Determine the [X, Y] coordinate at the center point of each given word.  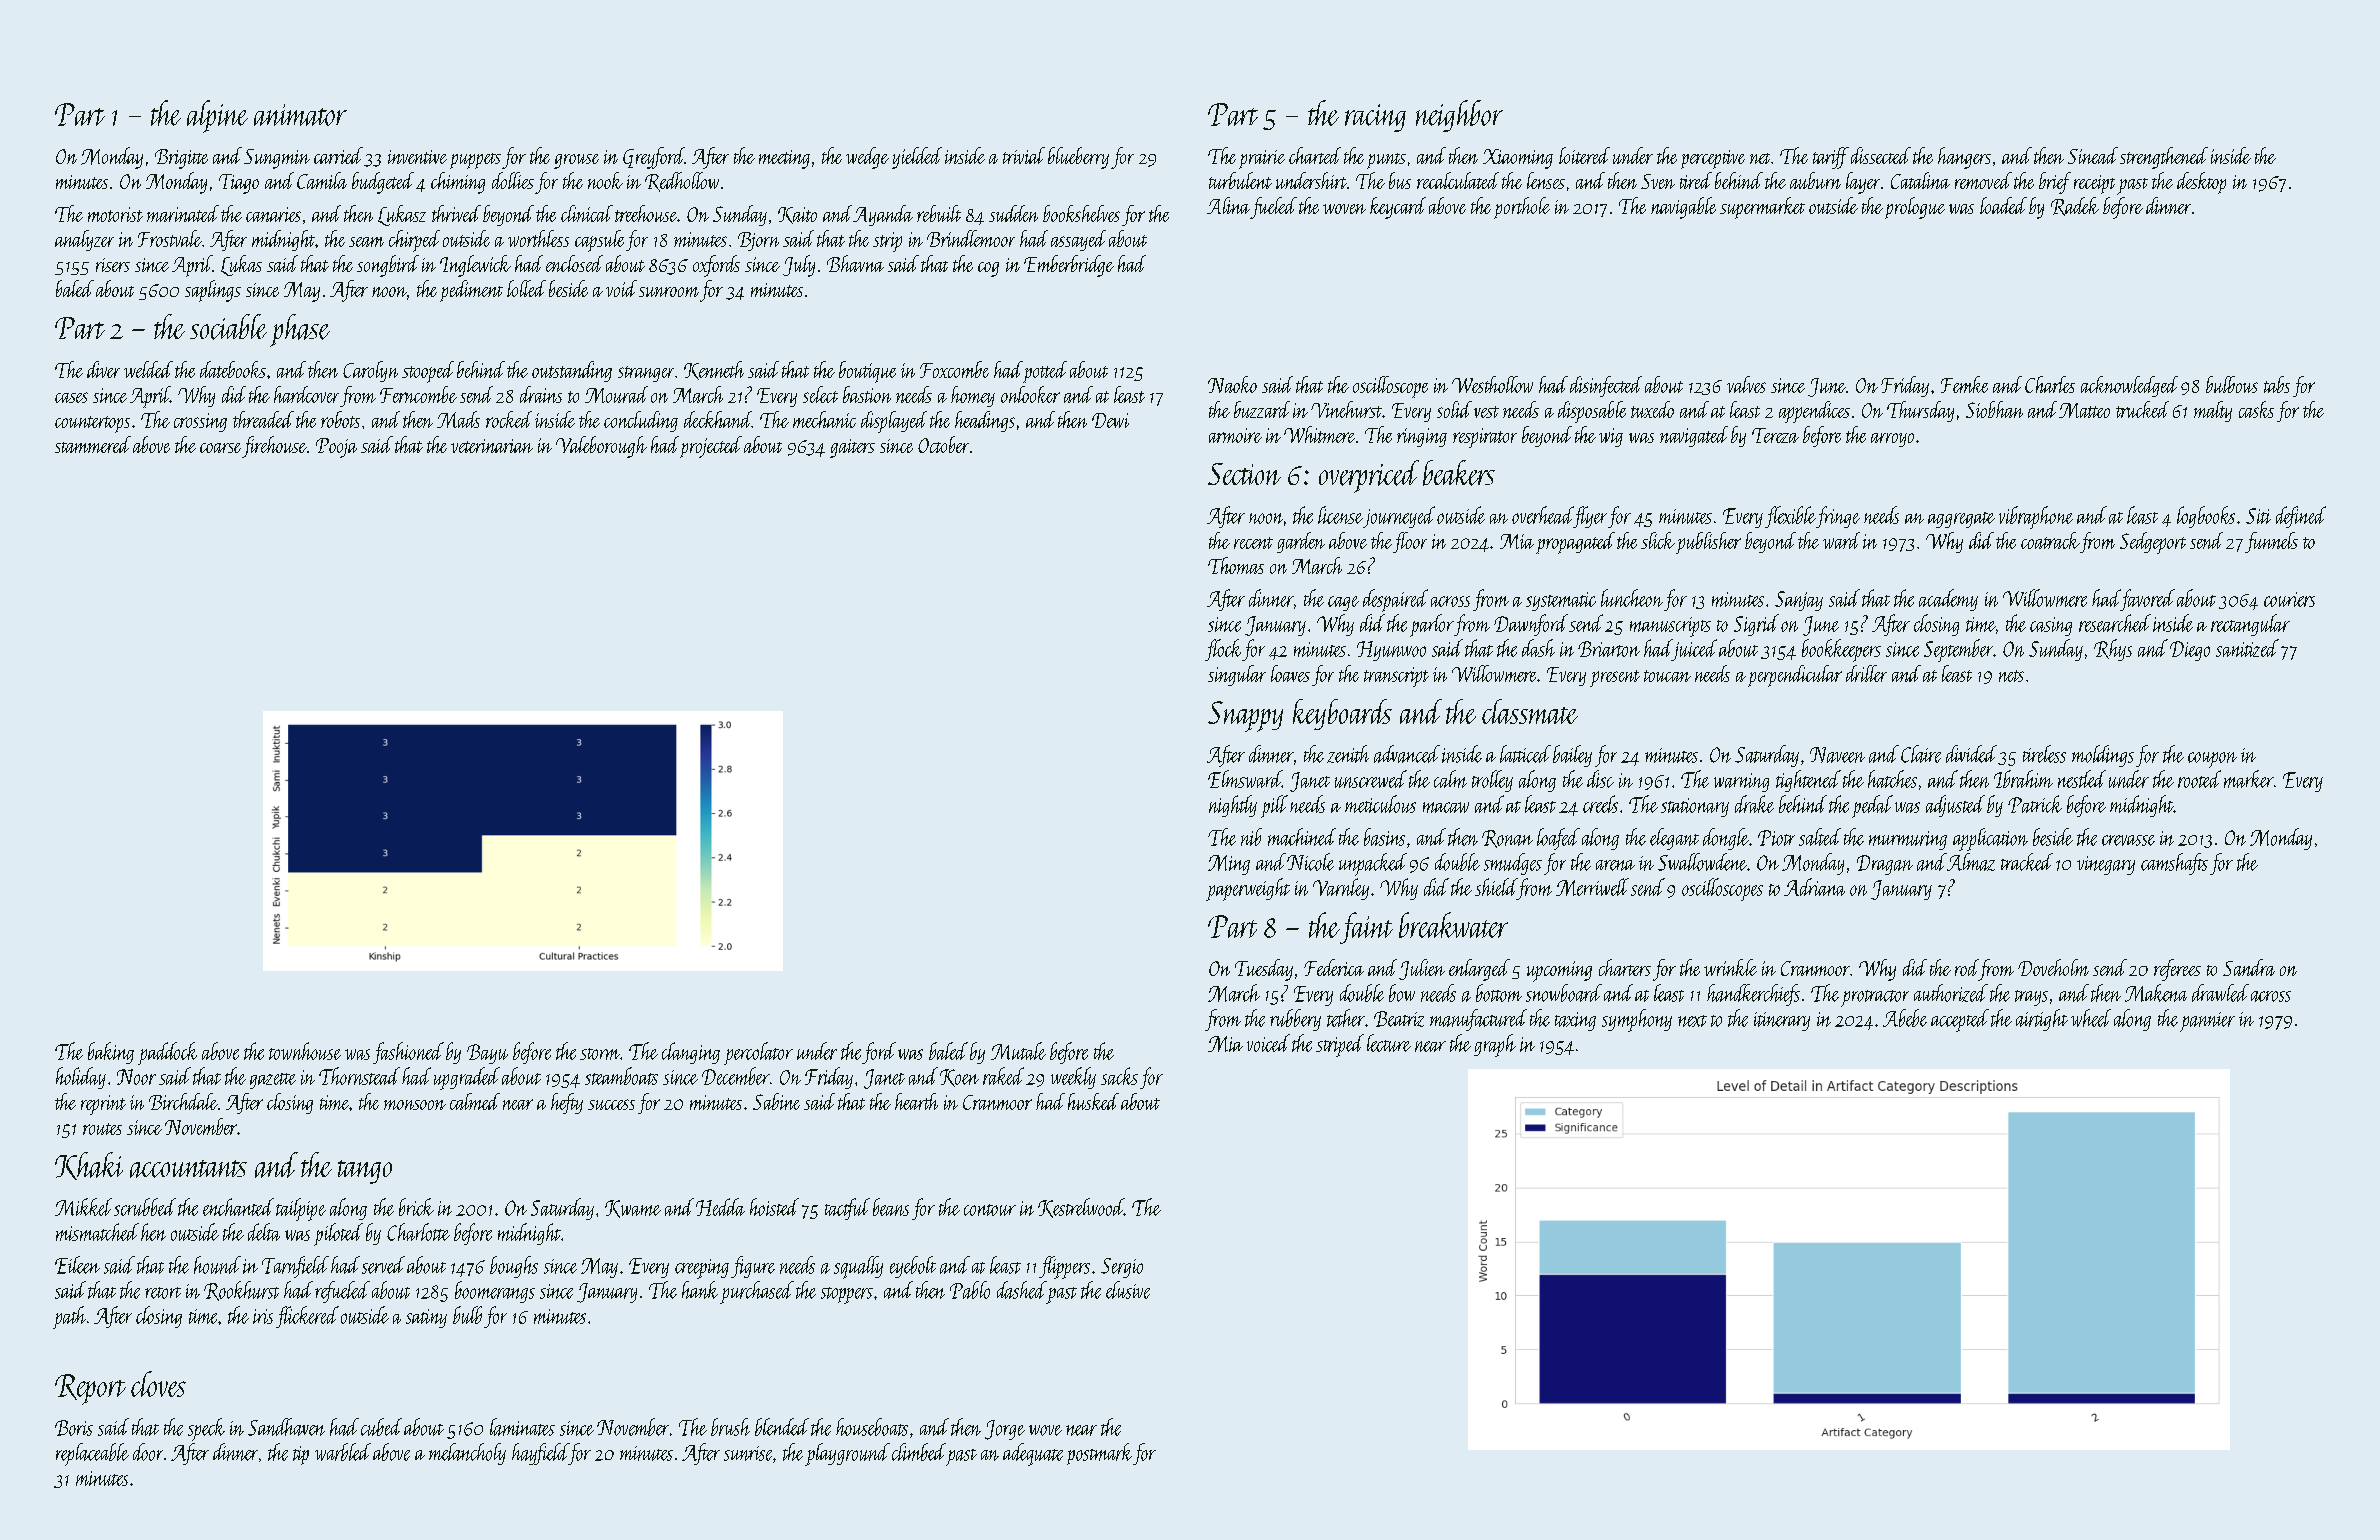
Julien [1422, 969]
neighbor [1459, 116]
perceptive [1713, 159]
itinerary [1782, 1021]
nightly [1233, 806]
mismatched [97, 1232]
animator [300, 115]
